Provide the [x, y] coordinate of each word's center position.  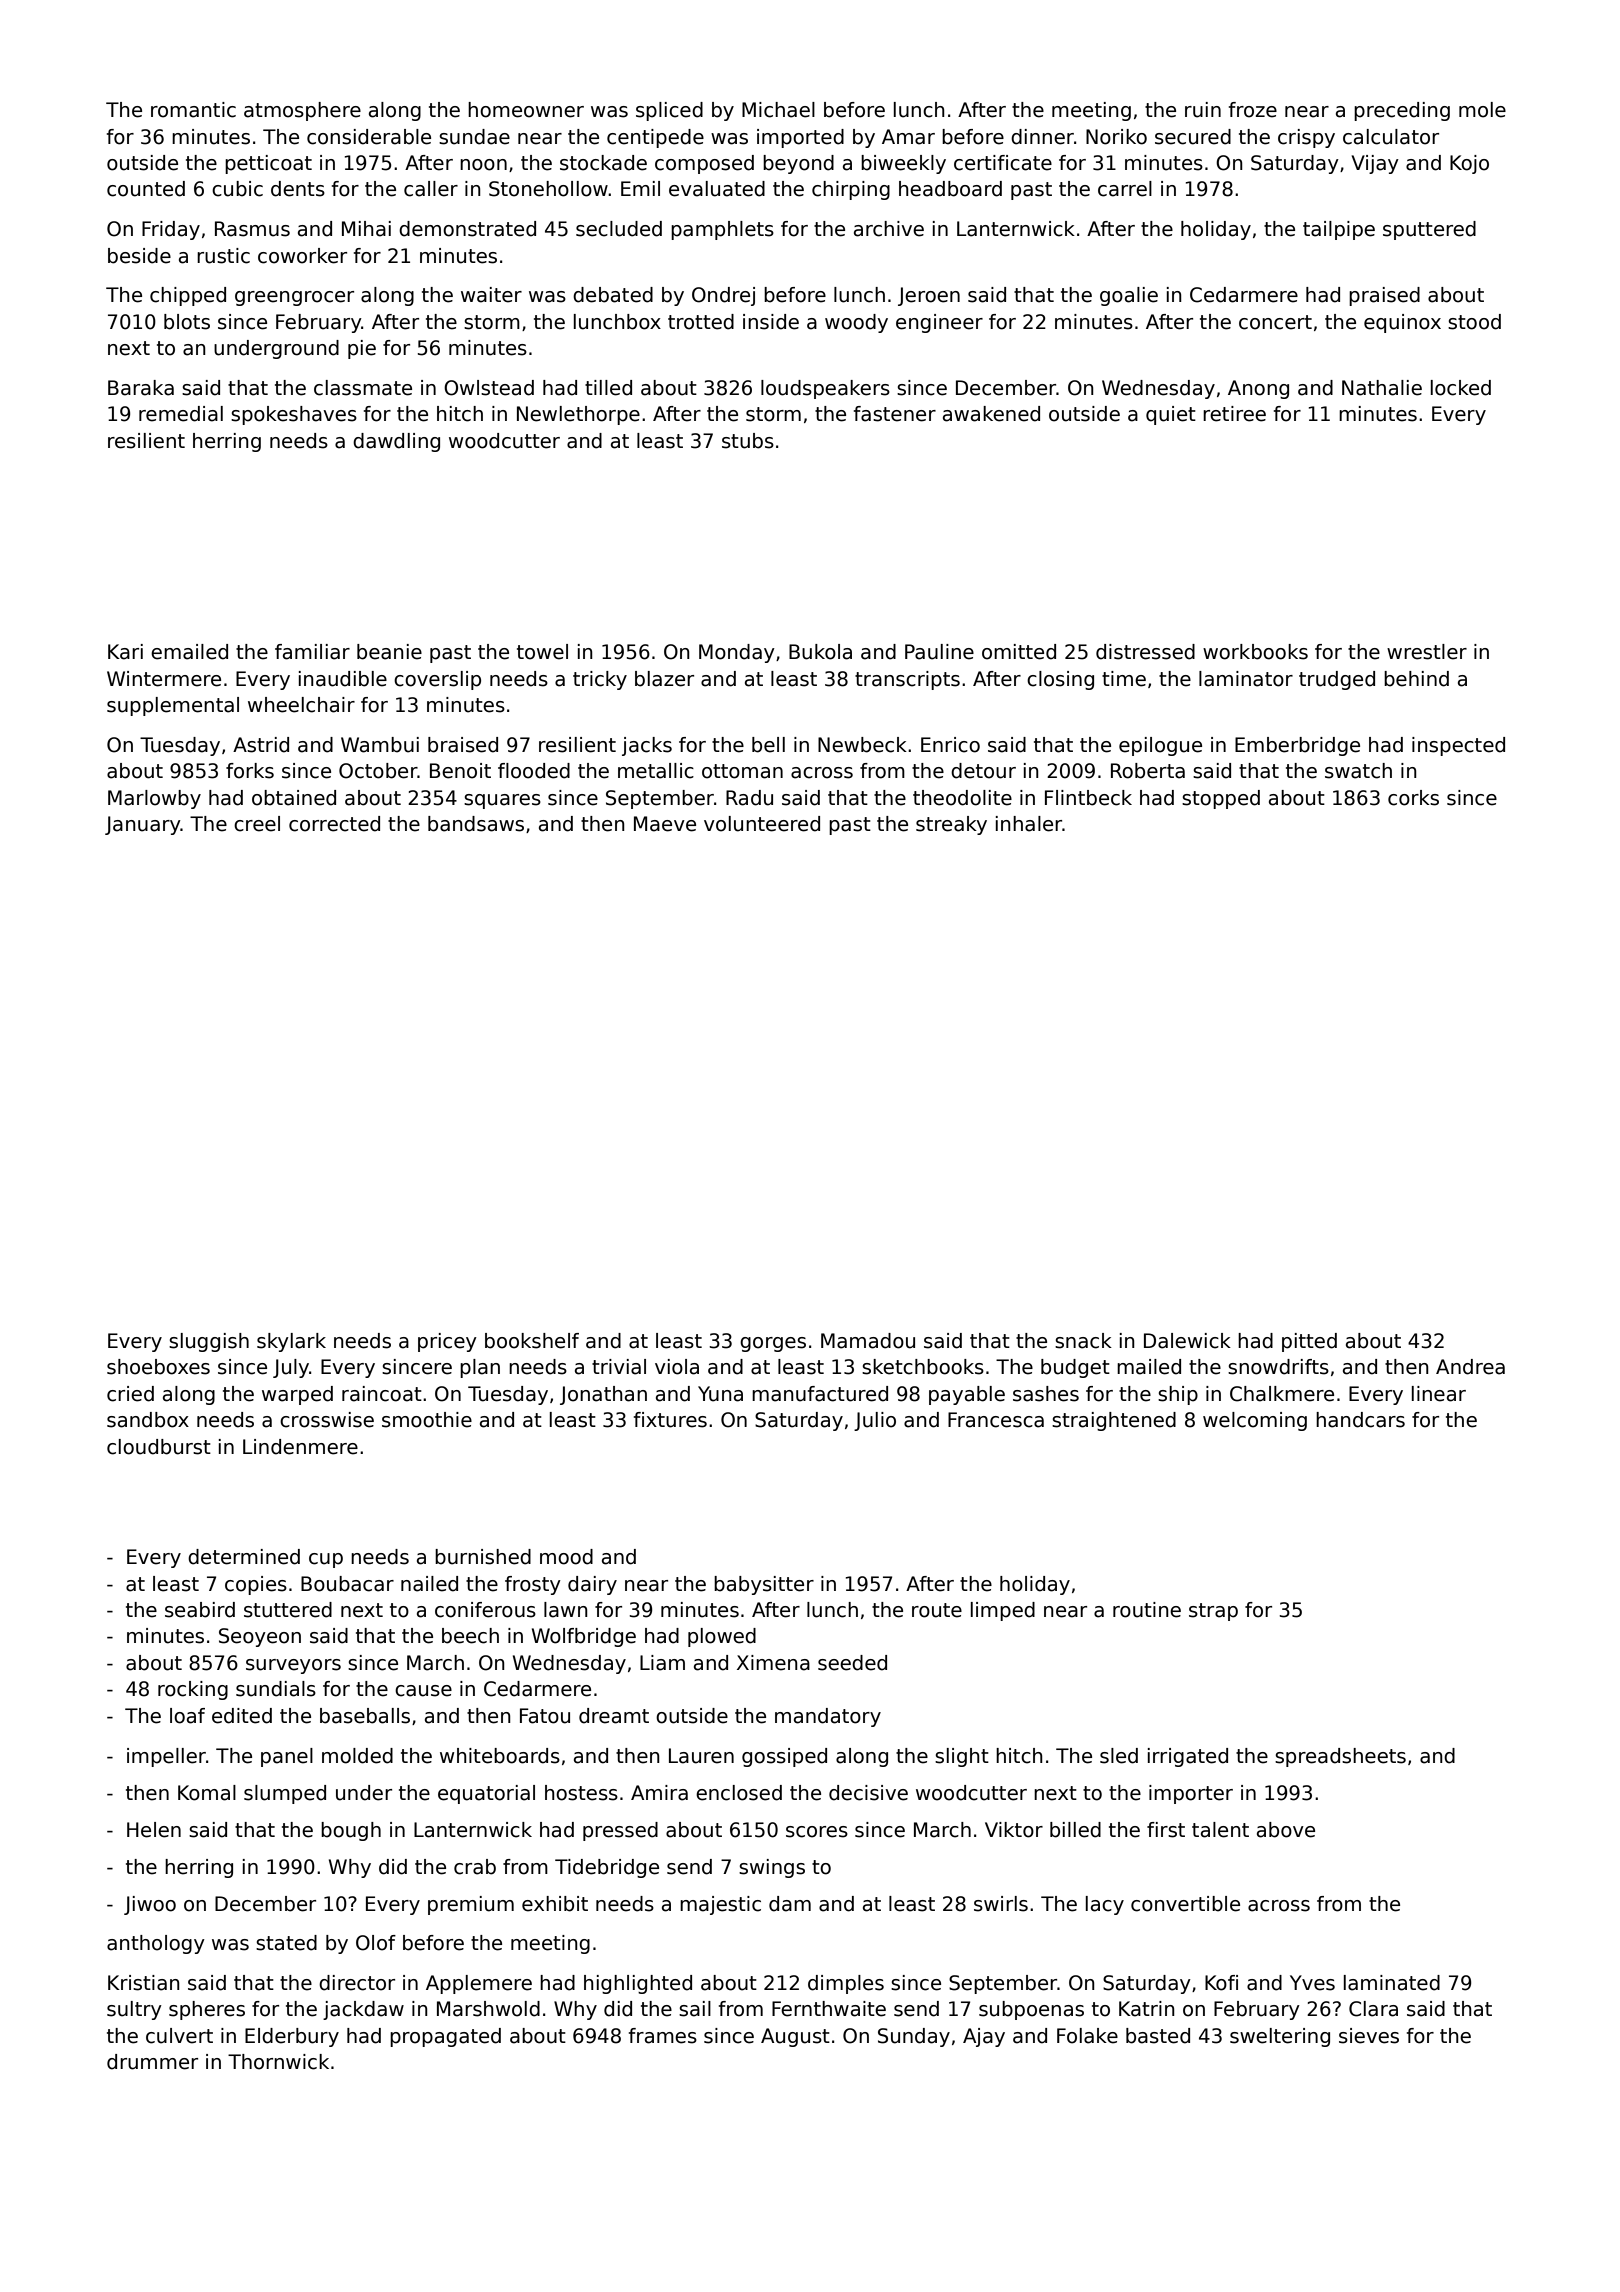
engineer [939, 323]
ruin [1203, 110]
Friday [171, 230]
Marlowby [154, 799]
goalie [1129, 296]
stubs [748, 441]
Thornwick [278, 2062]
